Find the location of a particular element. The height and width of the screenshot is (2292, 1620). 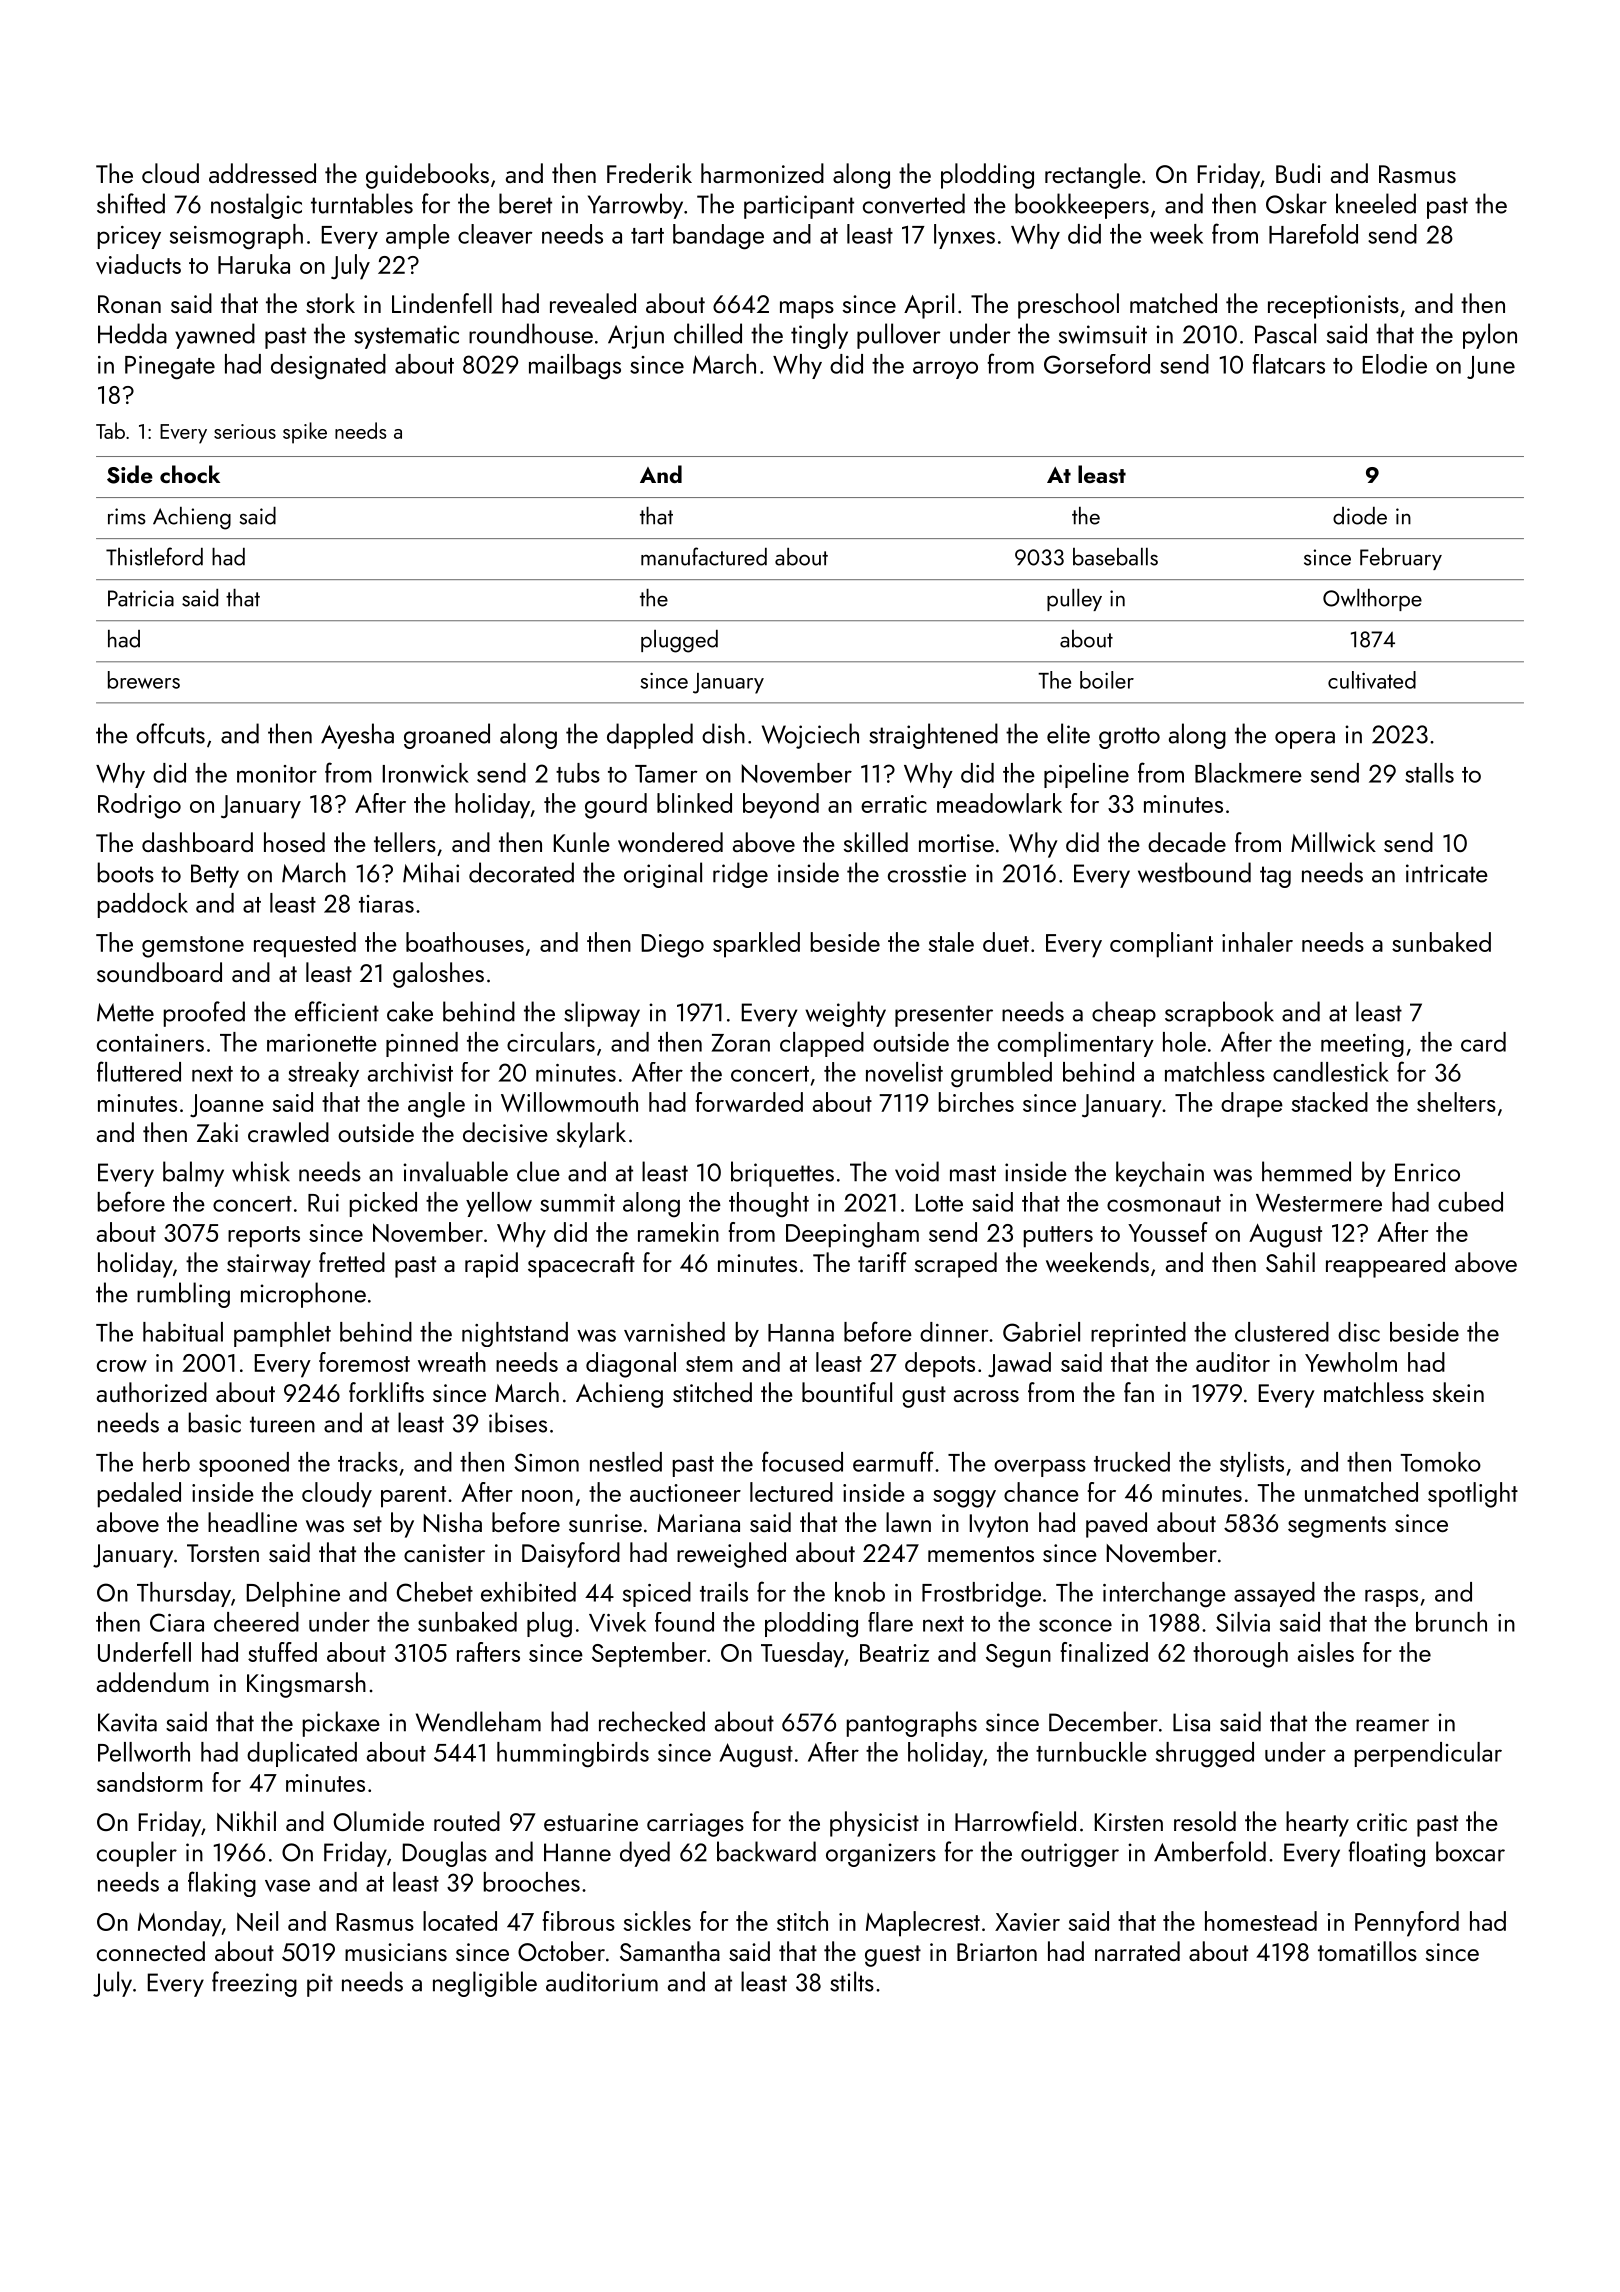

cultivated is located at coordinates (1372, 680).
